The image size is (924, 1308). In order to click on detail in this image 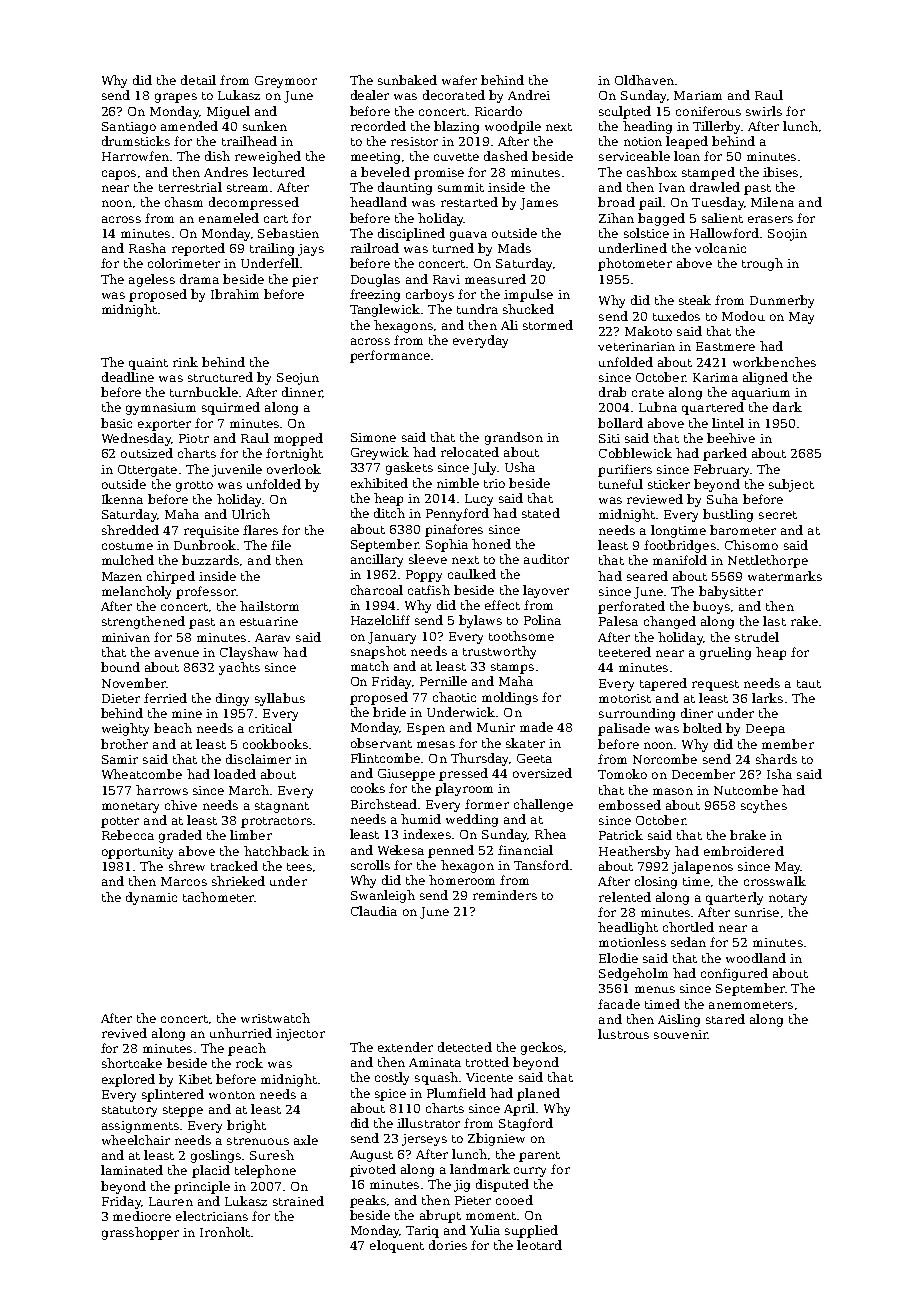, I will do `click(198, 80)`.
